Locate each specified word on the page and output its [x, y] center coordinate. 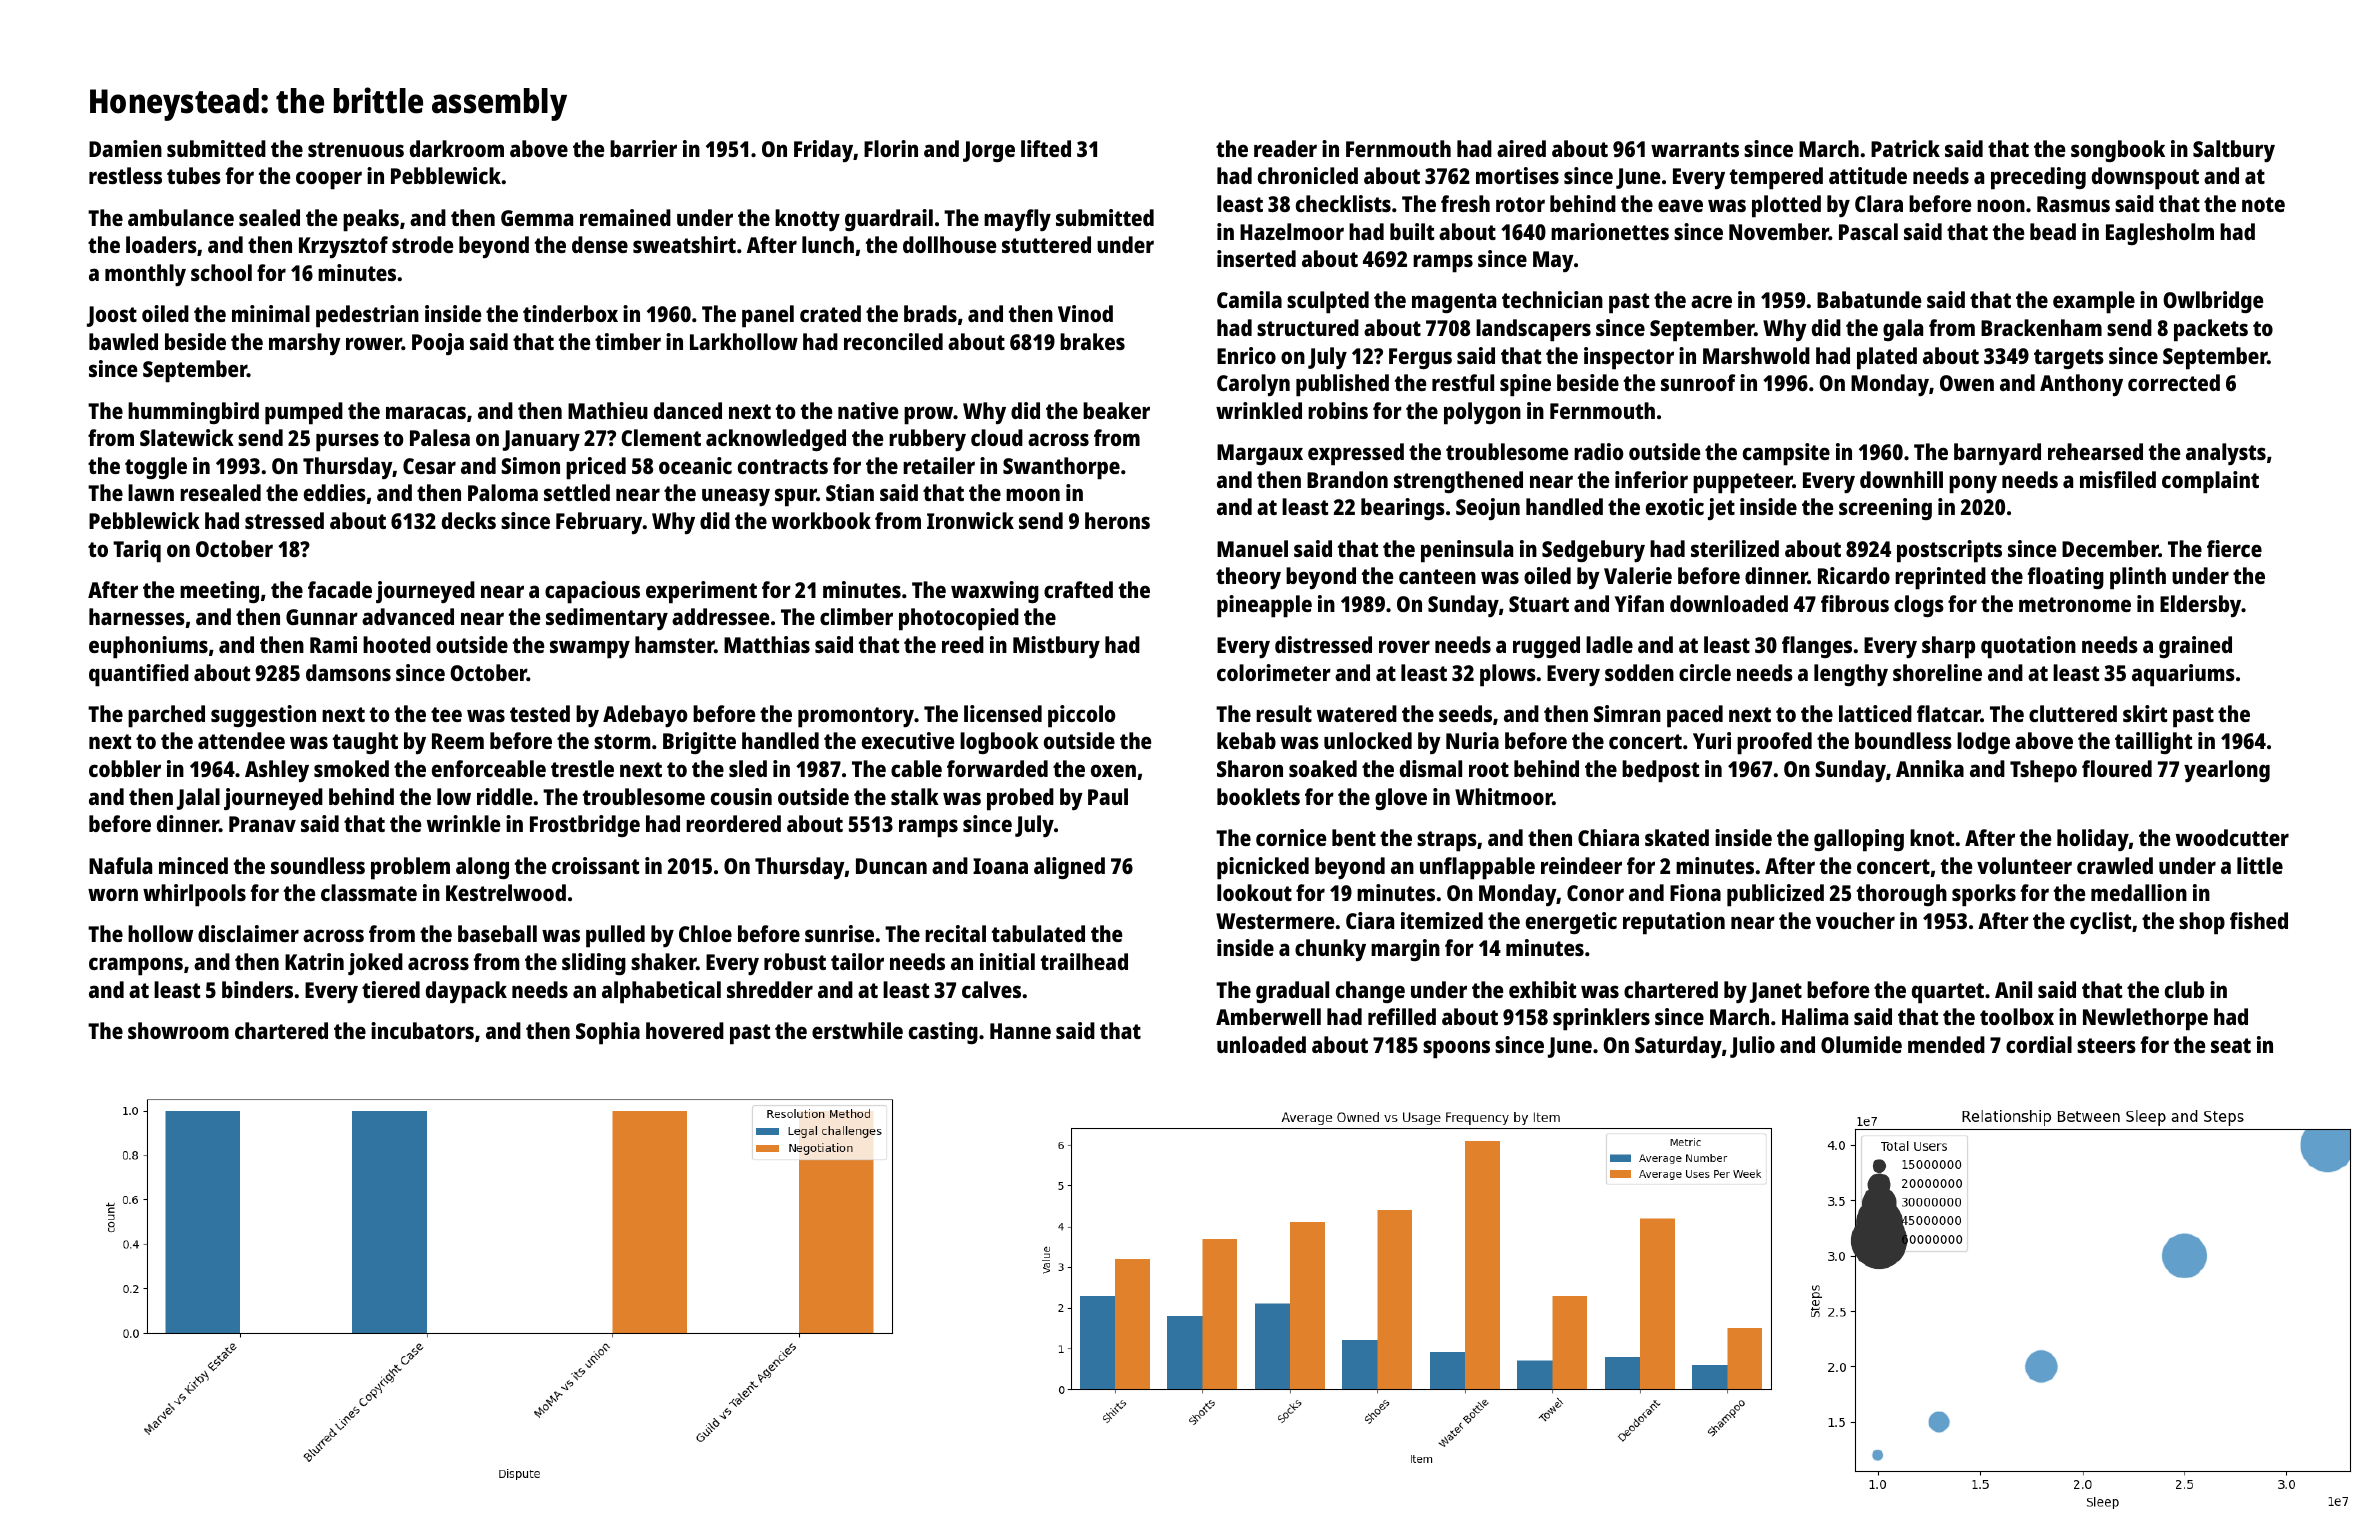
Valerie [1638, 575]
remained [625, 217]
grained [2195, 647]
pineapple [1264, 606]
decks [469, 520]
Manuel [1252, 548]
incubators [422, 1030]
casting [943, 1033]
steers [2106, 1045]
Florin [891, 148]
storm [622, 741]
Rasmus [2073, 204]
